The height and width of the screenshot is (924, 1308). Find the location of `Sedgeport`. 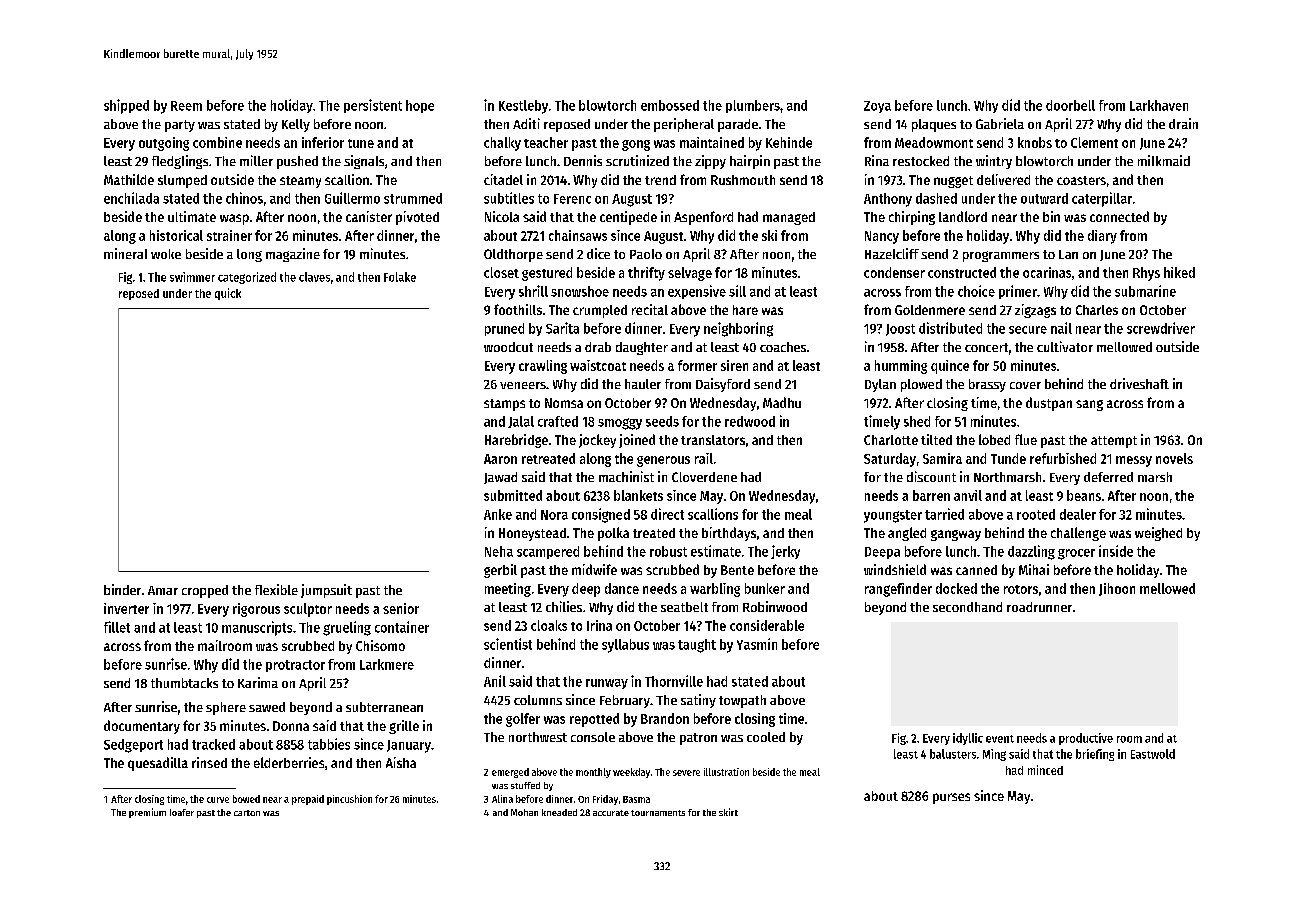

Sedgeport is located at coordinates (133, 746).
